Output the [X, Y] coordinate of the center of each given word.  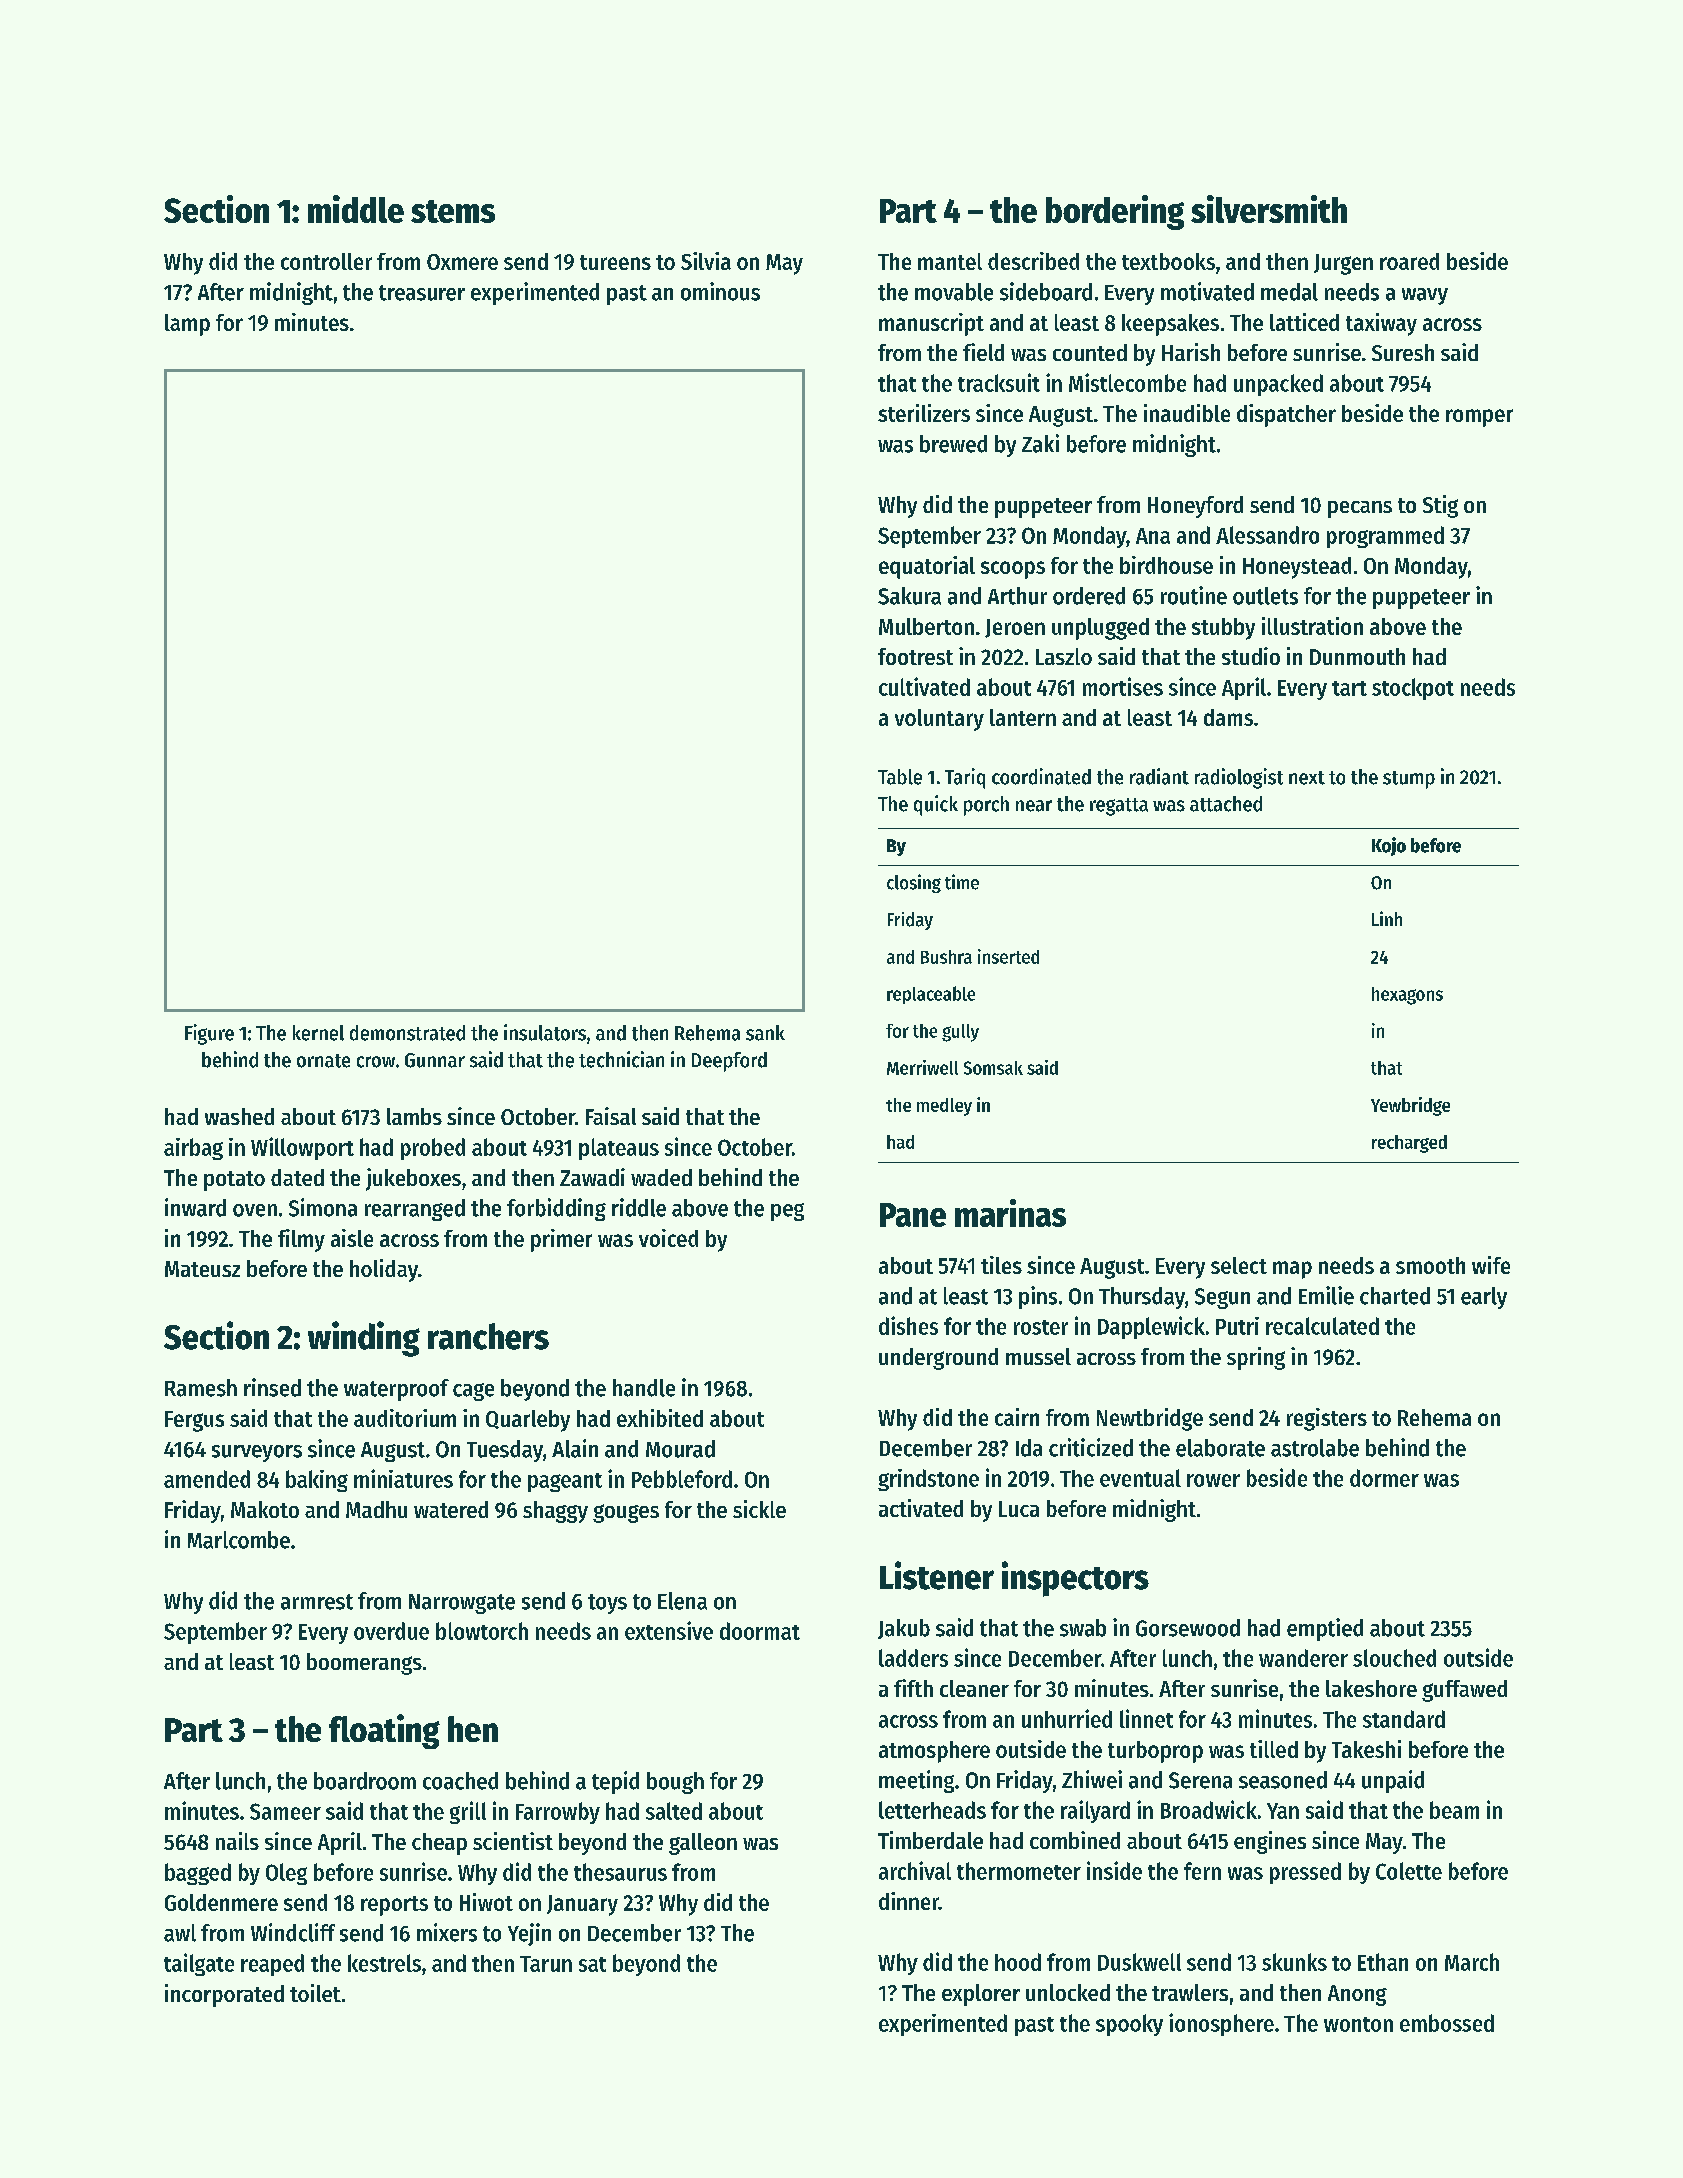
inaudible [1187, 413]
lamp [187, 325]
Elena [682, 1601]
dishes [908, 1325]
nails [237, 1841]
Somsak [993, 1068]
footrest [915, 656]
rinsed [272, 1387]
